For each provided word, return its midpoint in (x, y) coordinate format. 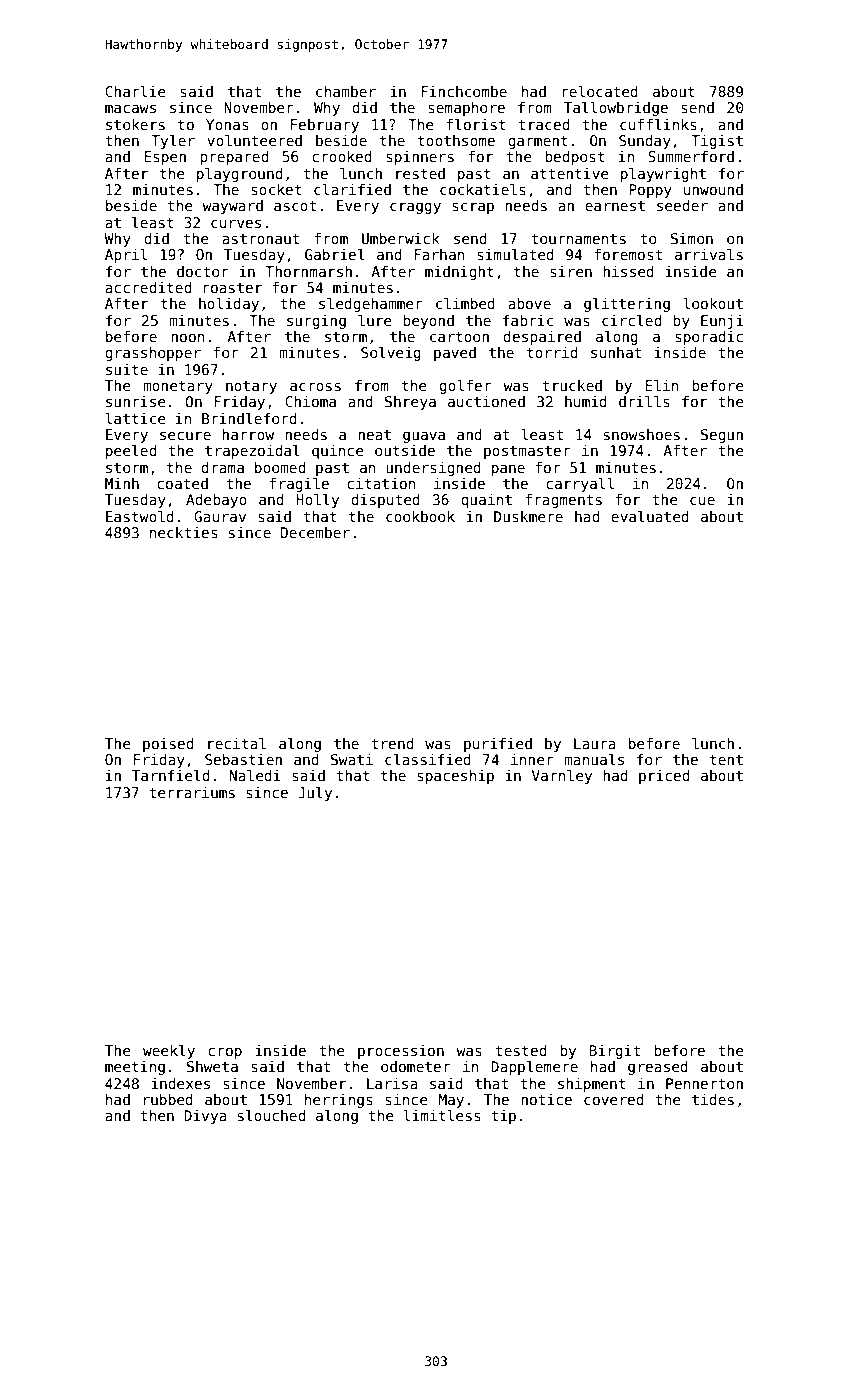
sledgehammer (371, 305)
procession (401, 1052)
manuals (594, 759)
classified (428, 759)
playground (239, 175)
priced (664, 777)
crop (225, 1053)
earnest (615, 206)
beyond (428, 322)
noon (187, 338)
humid (586, 401)
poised (168, 745)
